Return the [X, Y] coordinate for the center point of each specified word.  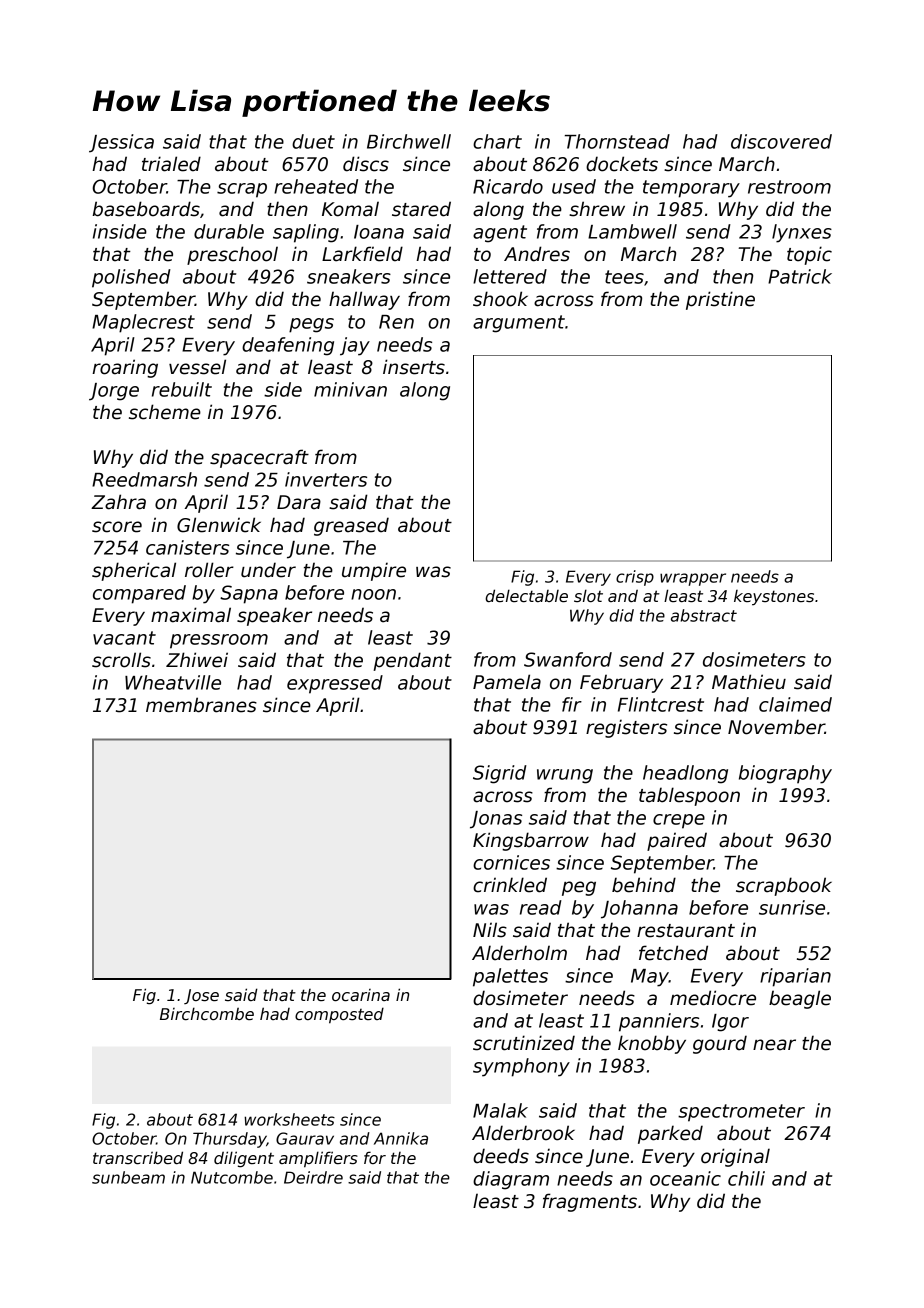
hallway [364, 300]
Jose [201, 996]
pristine [720, 300]
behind [644, 885]
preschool [232, 255]
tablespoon [689, 796]
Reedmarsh [144, 479]
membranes [201, 705]
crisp [635, 578]
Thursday [230, 1140]
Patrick [800, 276]
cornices [511, 862]
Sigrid [500, 774]
